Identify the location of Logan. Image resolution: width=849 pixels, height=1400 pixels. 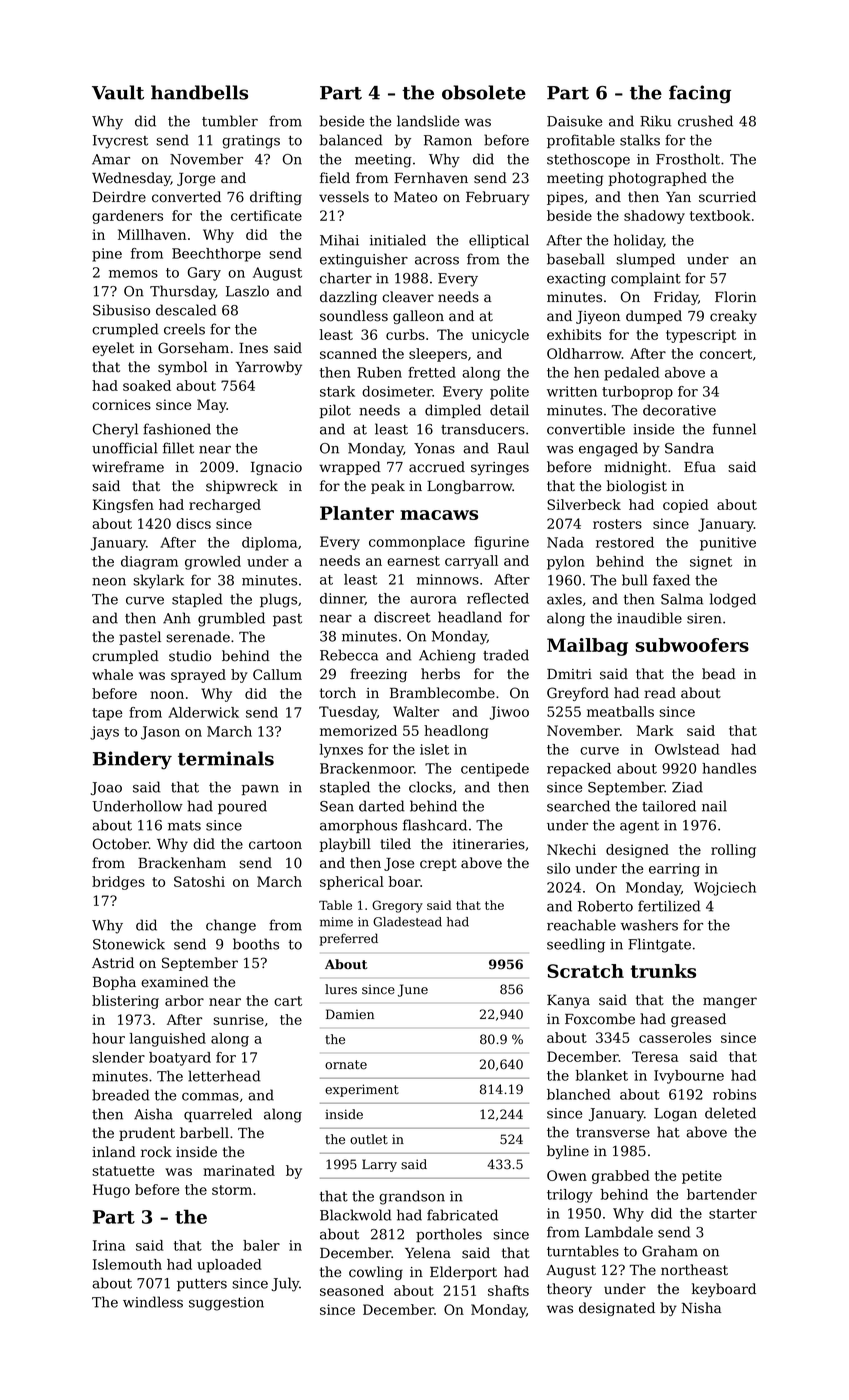
(675, 1115).
